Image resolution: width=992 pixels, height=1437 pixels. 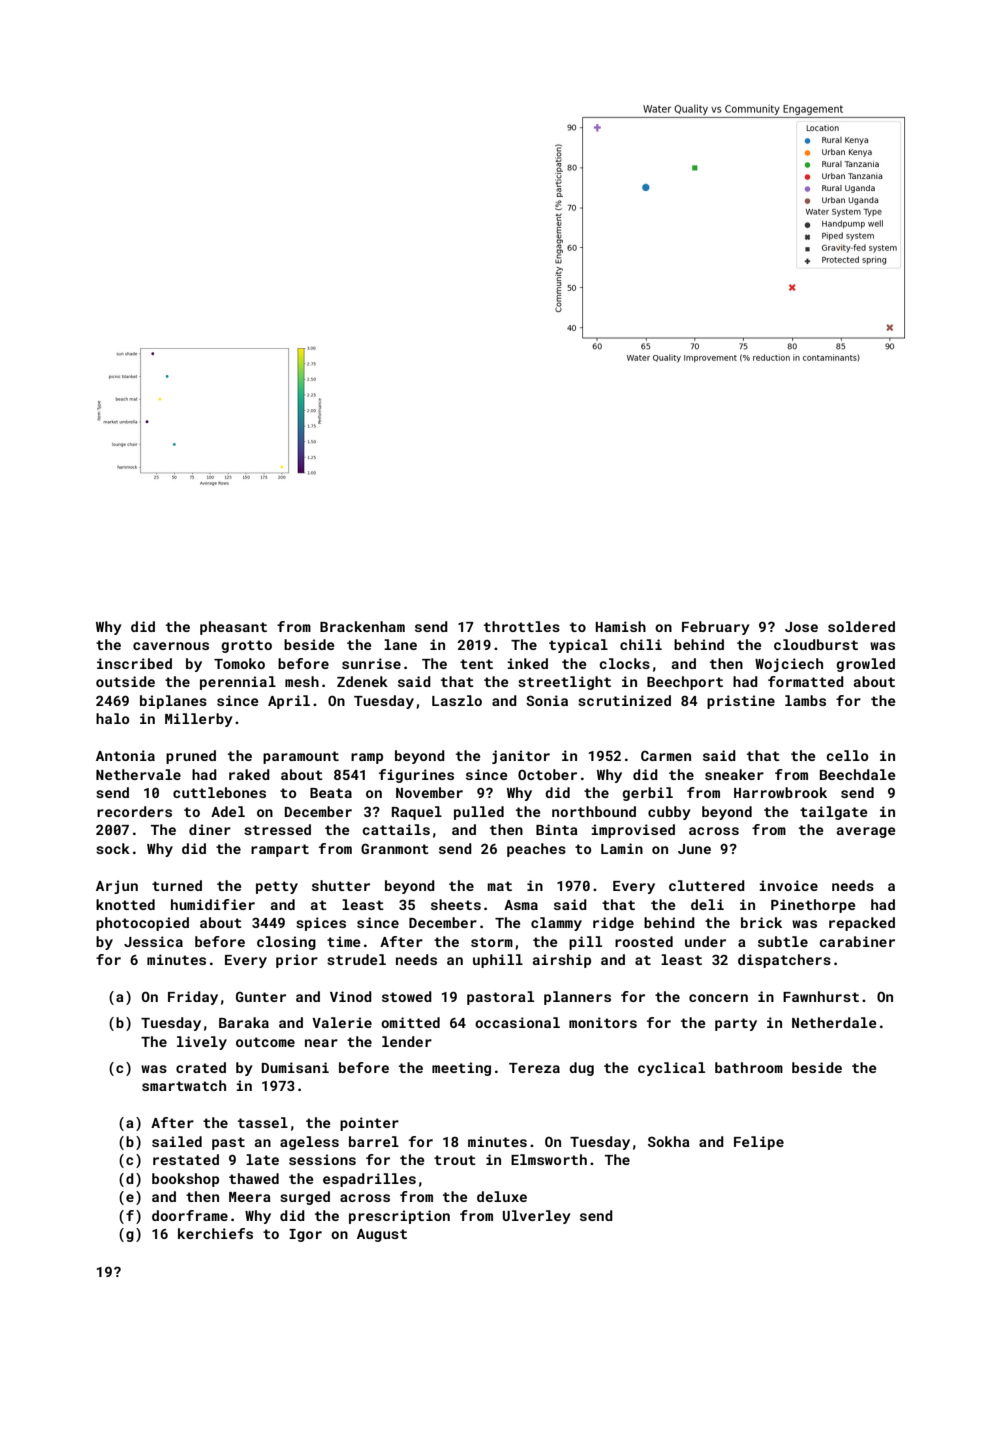 I want to click on stressed, so click(x=277, y=829).
